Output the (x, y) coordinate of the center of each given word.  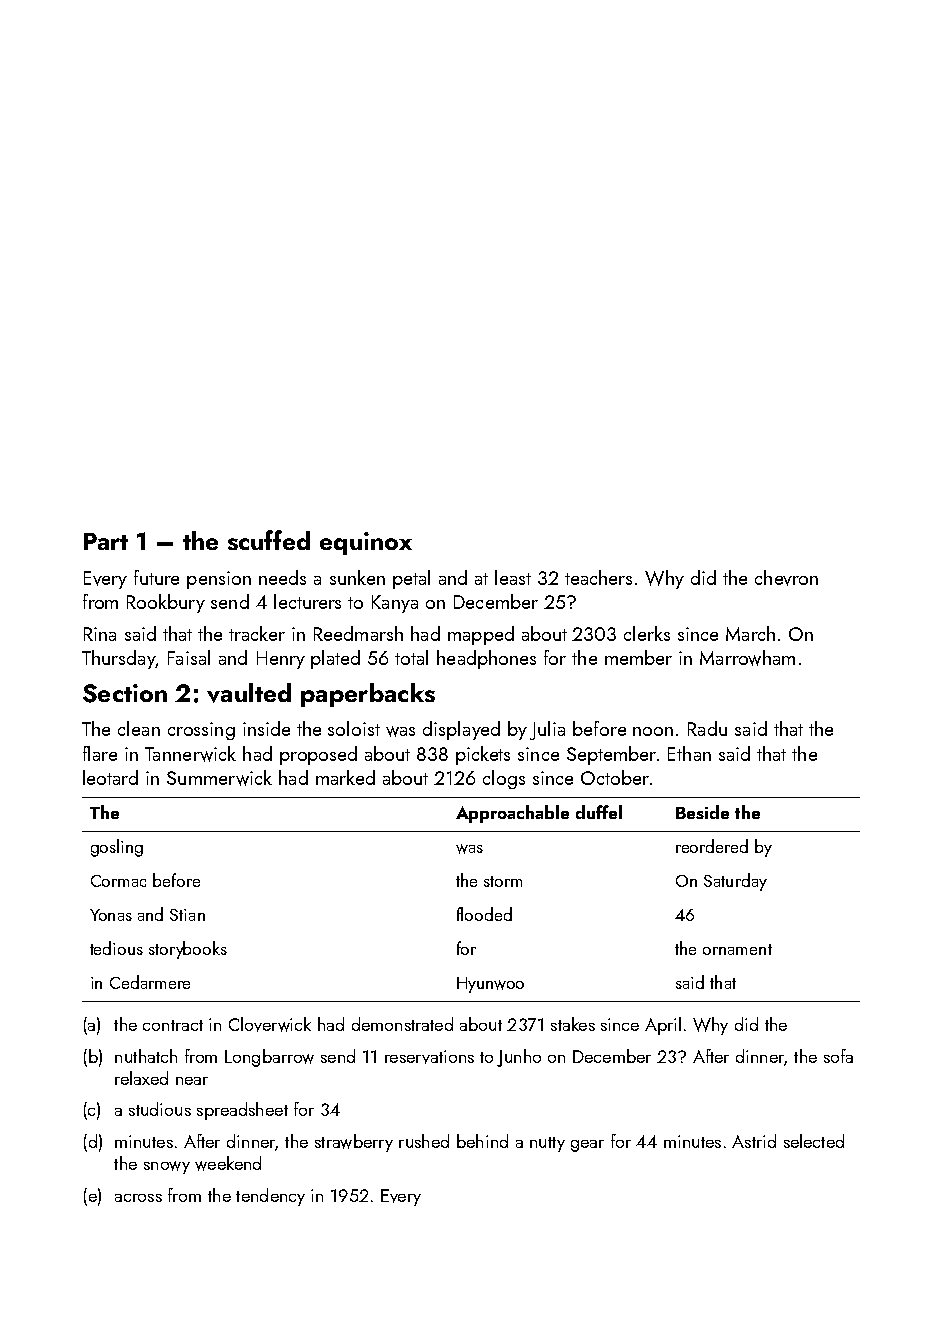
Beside (702, 812)
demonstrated (402, 1024)
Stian (187, 915)
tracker (257, 633)
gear (587, 1146)
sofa (838, 1056)
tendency (270, 1197)
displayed (461, 730)
